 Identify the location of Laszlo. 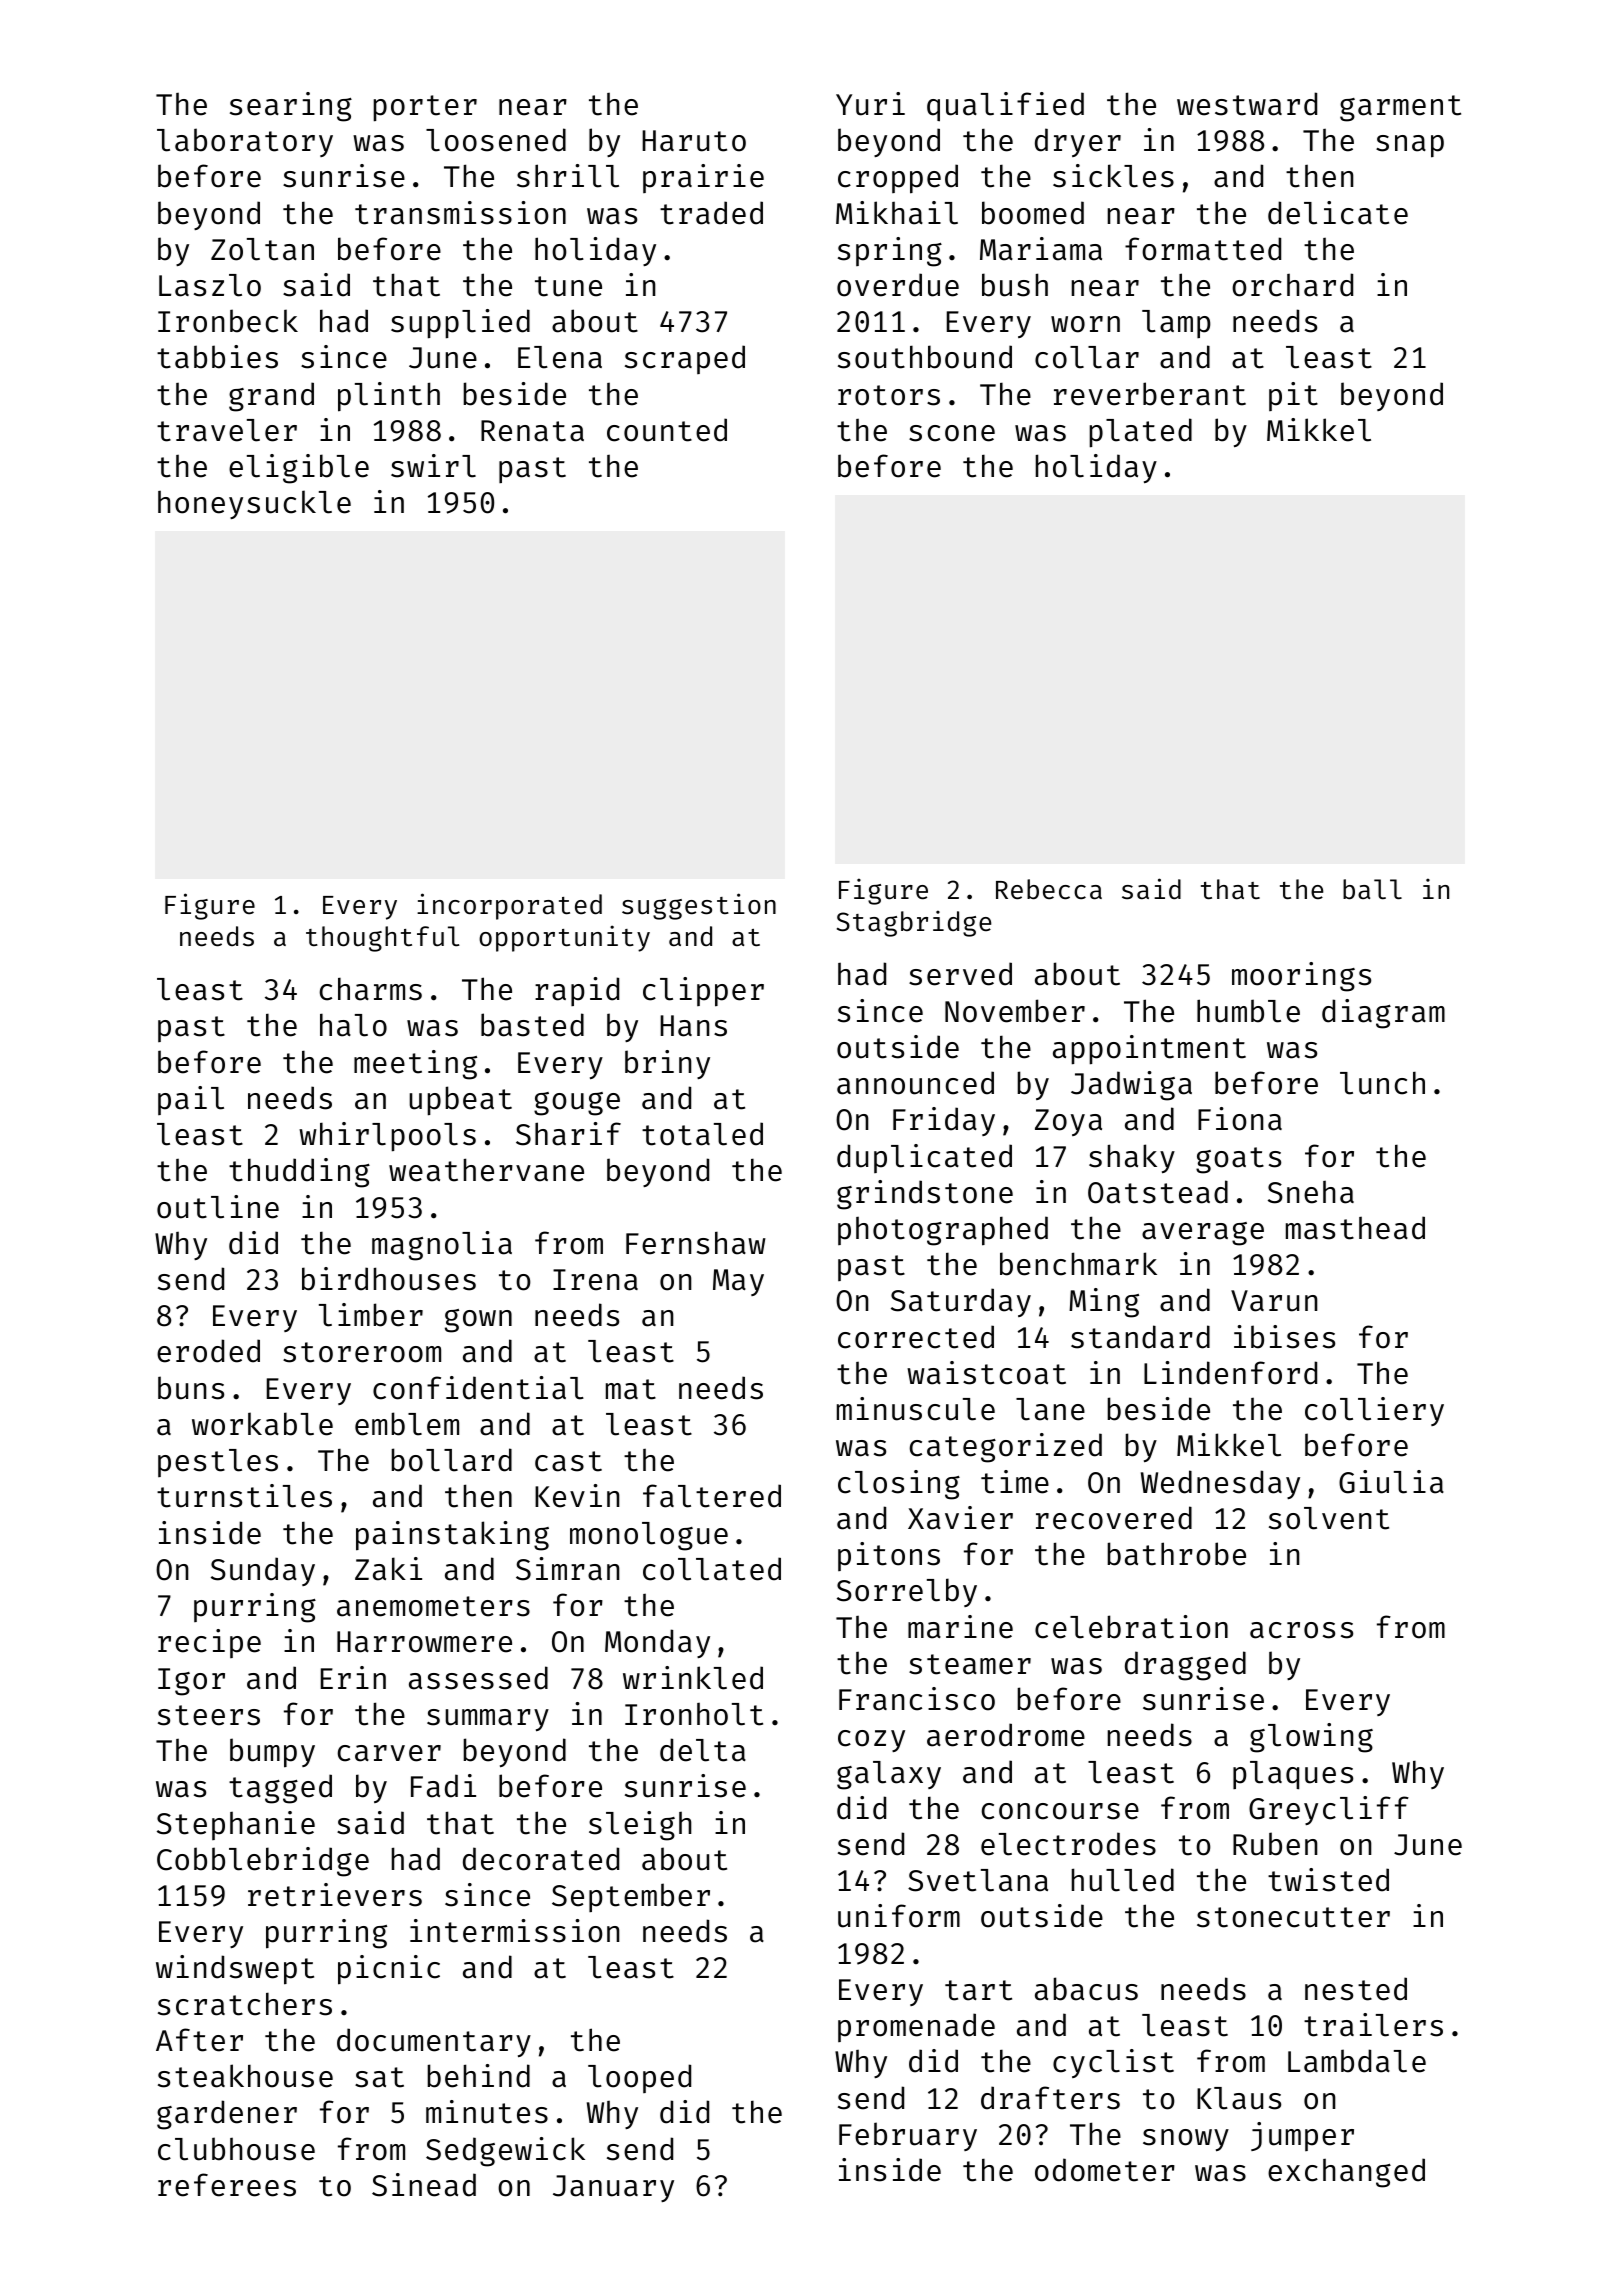
(210, 285).
